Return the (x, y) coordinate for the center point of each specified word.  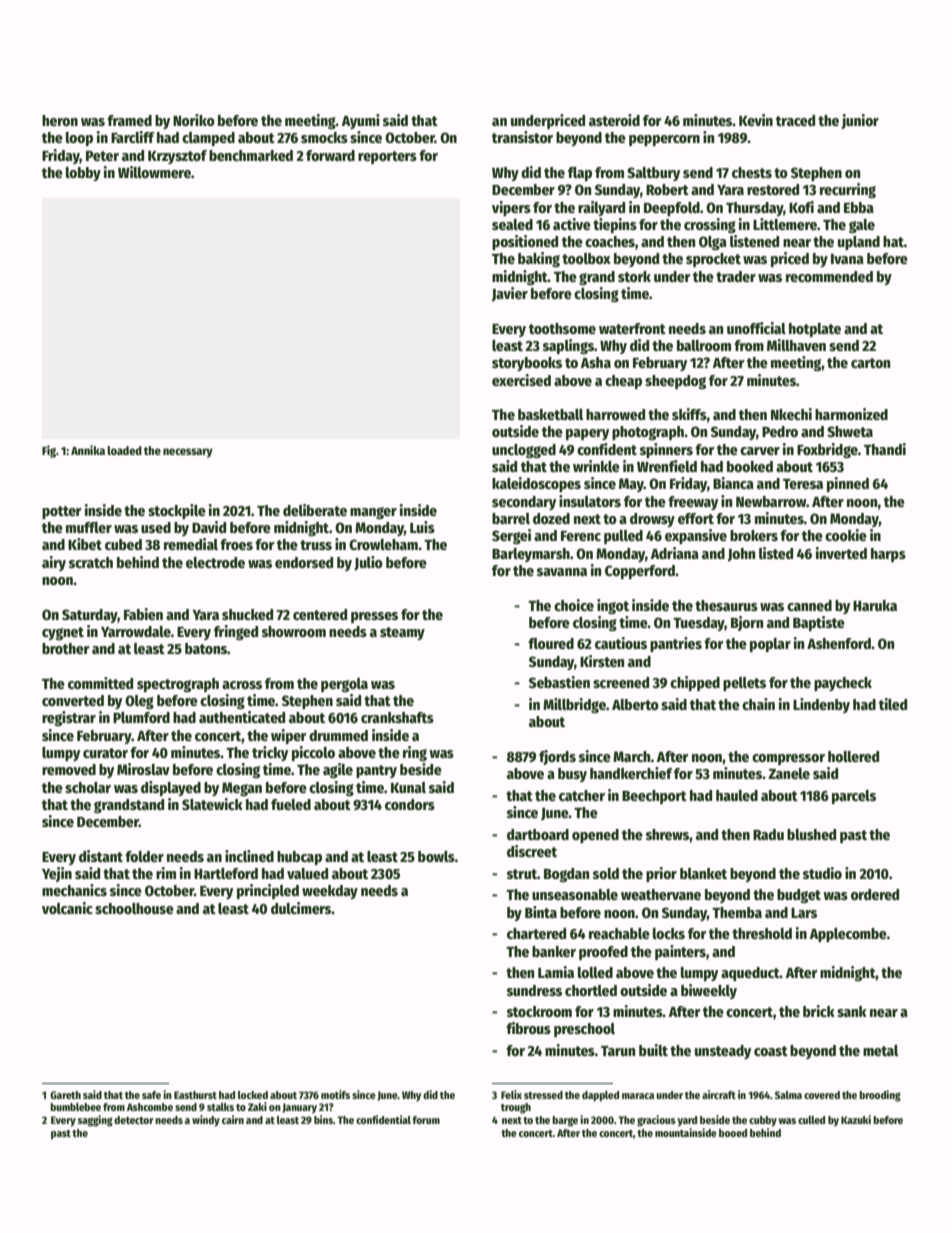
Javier (510, 294)
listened (754, 241)
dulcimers (301, 908)
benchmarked (251, 155)
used (156, 527)
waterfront (632, 328)
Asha (596, 362)
